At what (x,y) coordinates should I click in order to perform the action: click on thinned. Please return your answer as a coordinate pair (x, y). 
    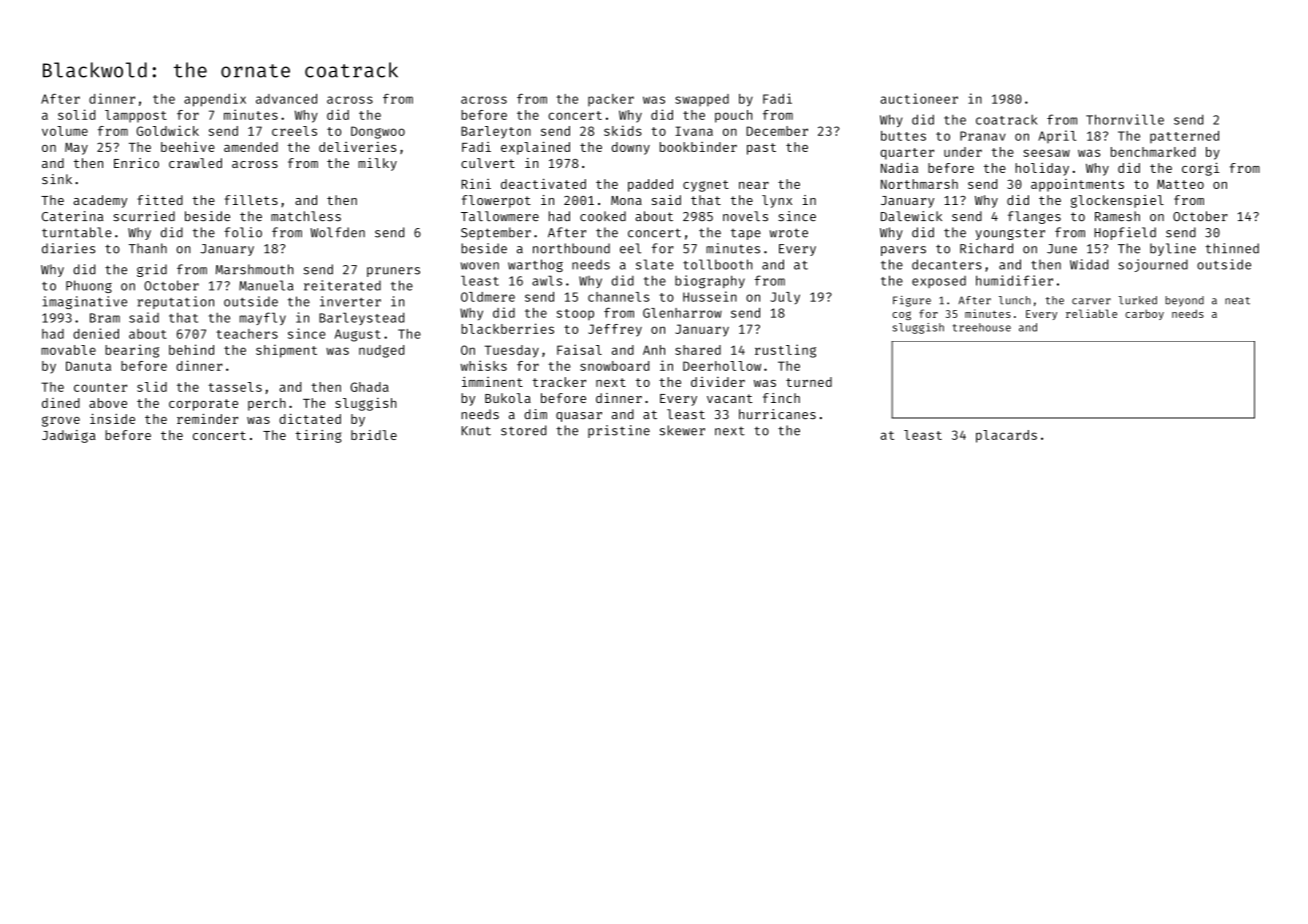
    Looking at the image, I should click on (1232, 248).
